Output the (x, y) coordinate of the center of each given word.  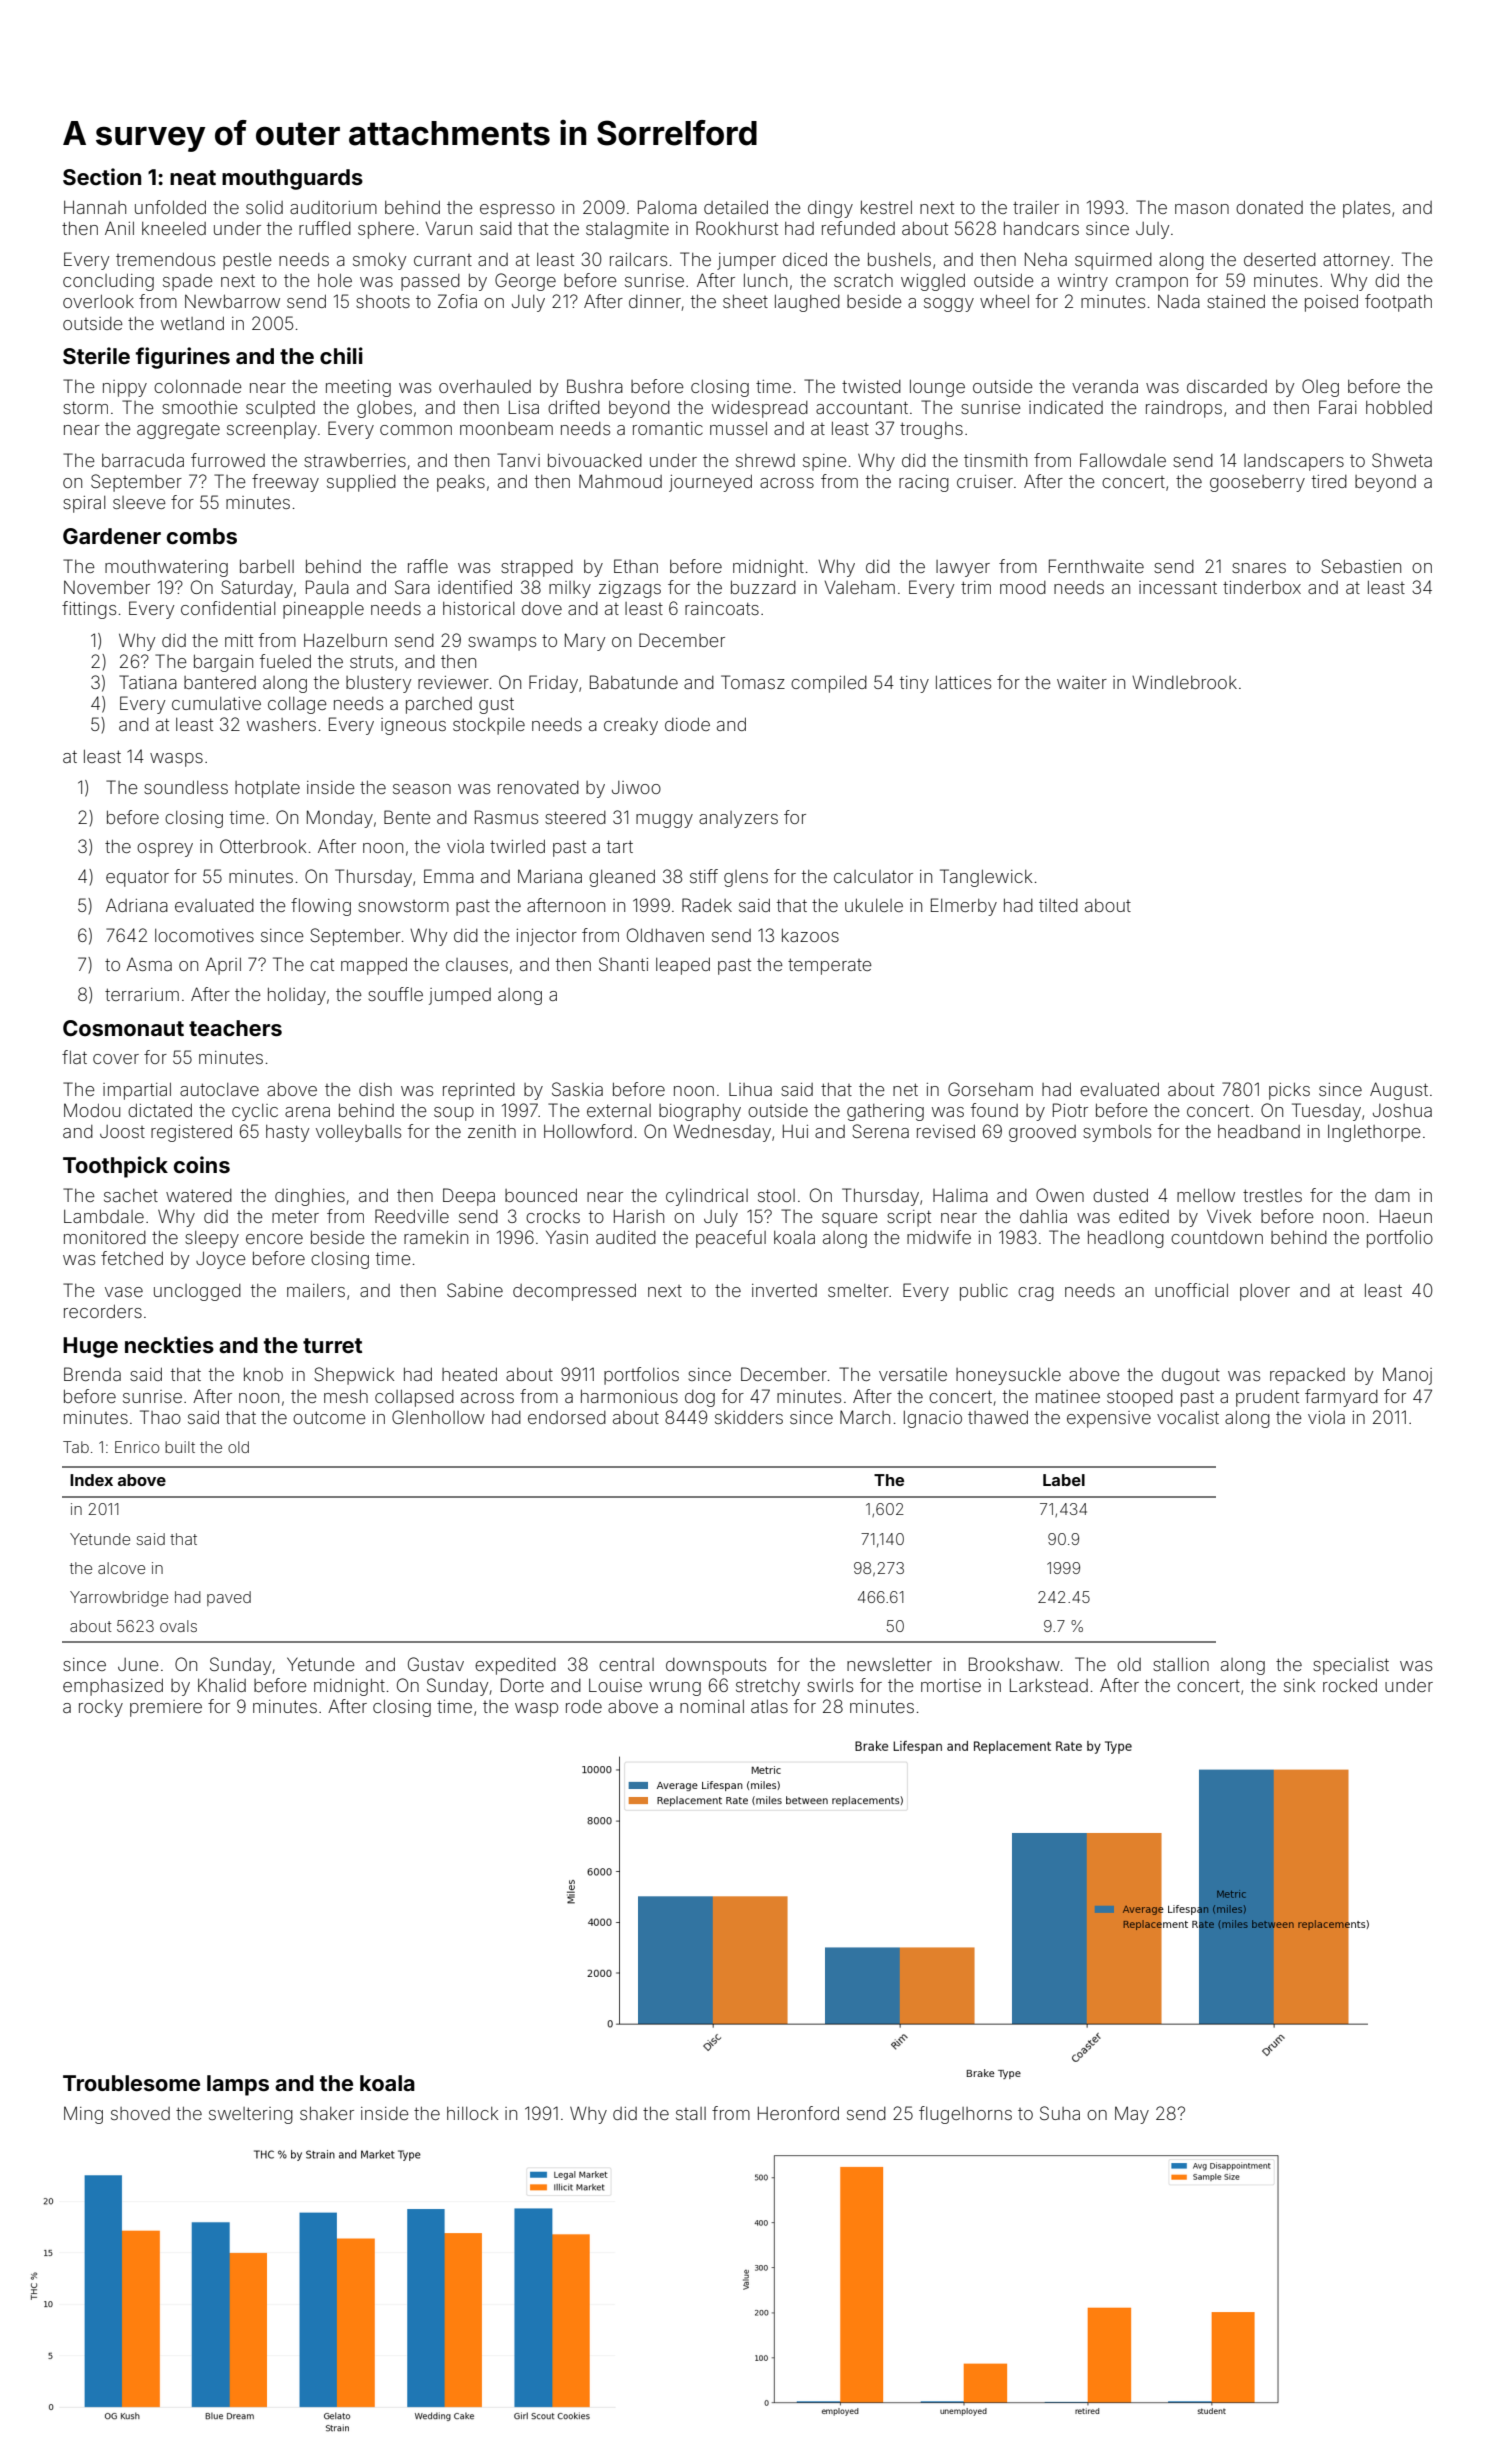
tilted (1058, 905)
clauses (477, 964)
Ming (83, 2115)
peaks (461, 483)
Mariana (550, 876)
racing (924, 483)
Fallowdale (1123, 460)
